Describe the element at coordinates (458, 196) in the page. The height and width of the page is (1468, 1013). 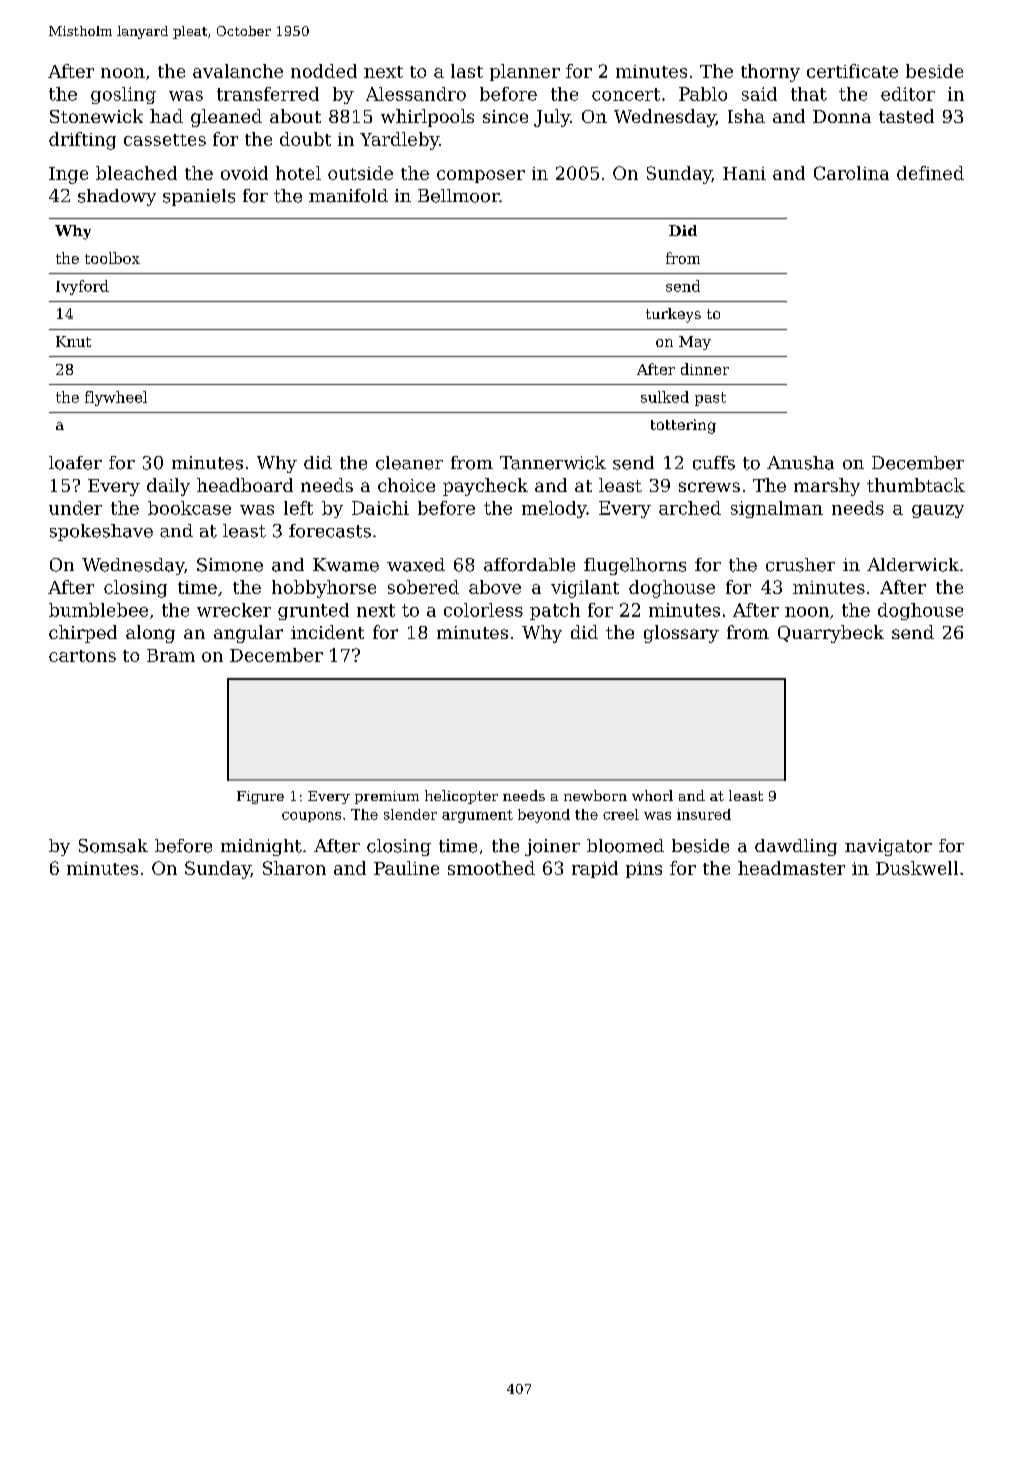
I see `Bellmoor` at that location.
